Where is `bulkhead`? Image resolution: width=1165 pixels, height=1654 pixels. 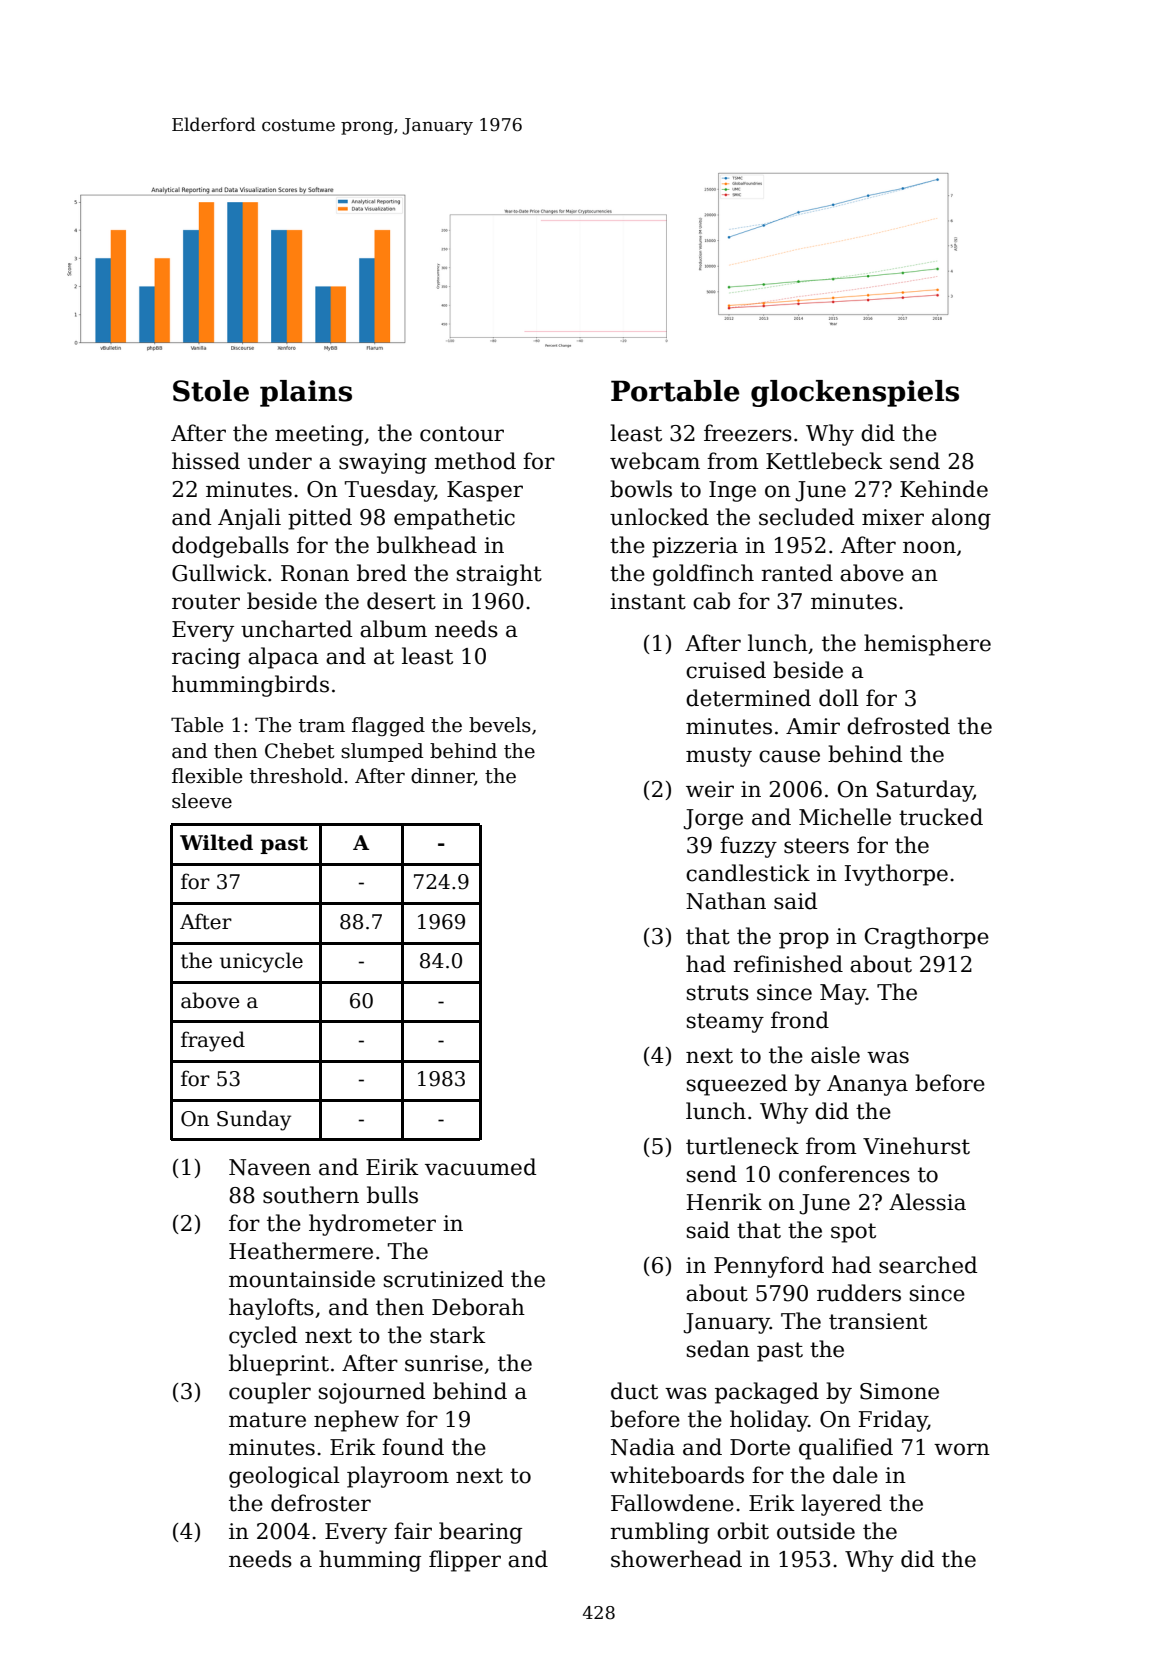
bulkhead is located at coordinates (427, 545).
